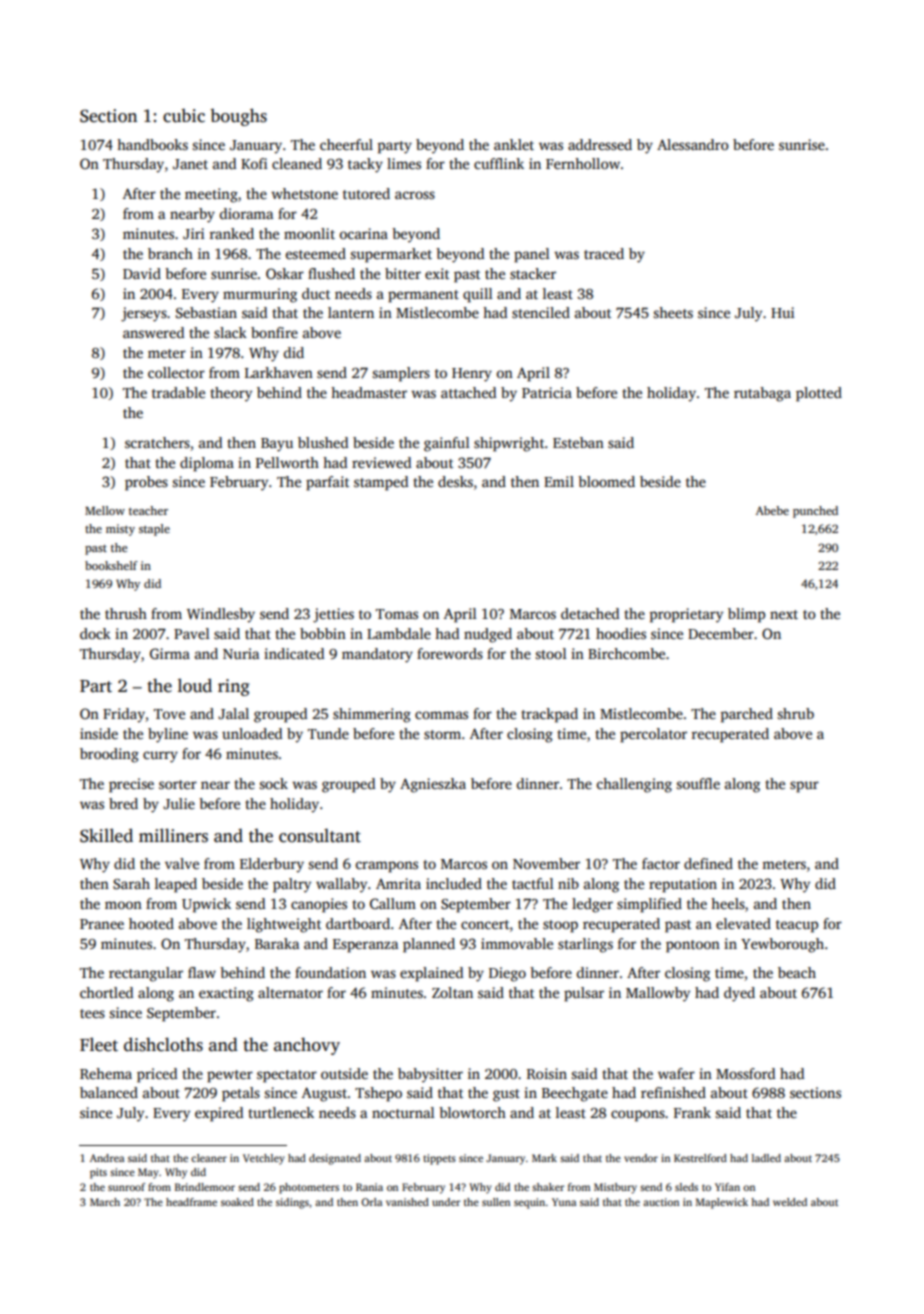  What do you see at coordinates (772, 510) in the screenshot?
I see `Abebe` at bounding box center [772, 510].
